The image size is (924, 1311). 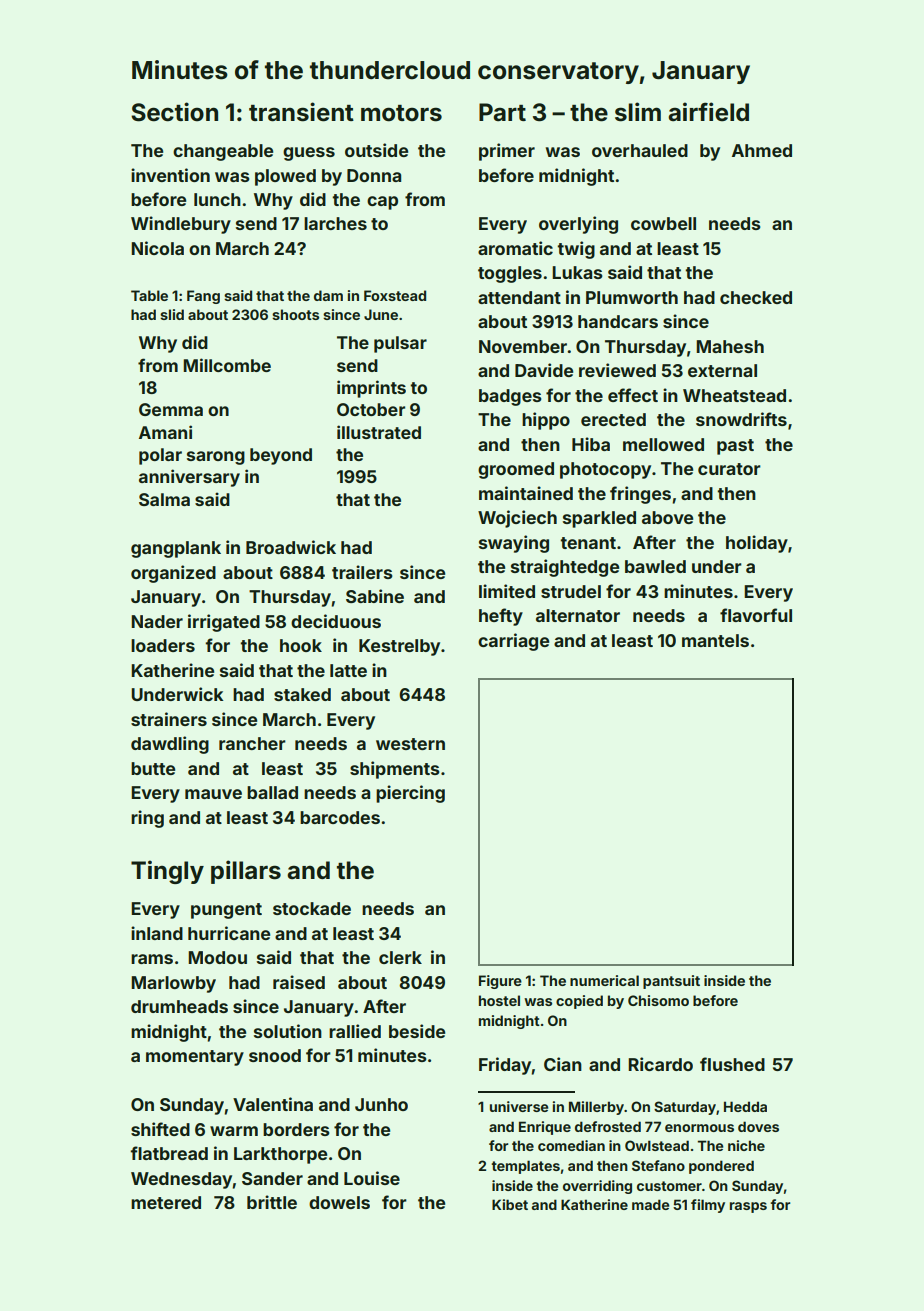 What do you see at coordinates (502, 112) in the screenshot?
I see `Part` at bounding box center [502, 112].
